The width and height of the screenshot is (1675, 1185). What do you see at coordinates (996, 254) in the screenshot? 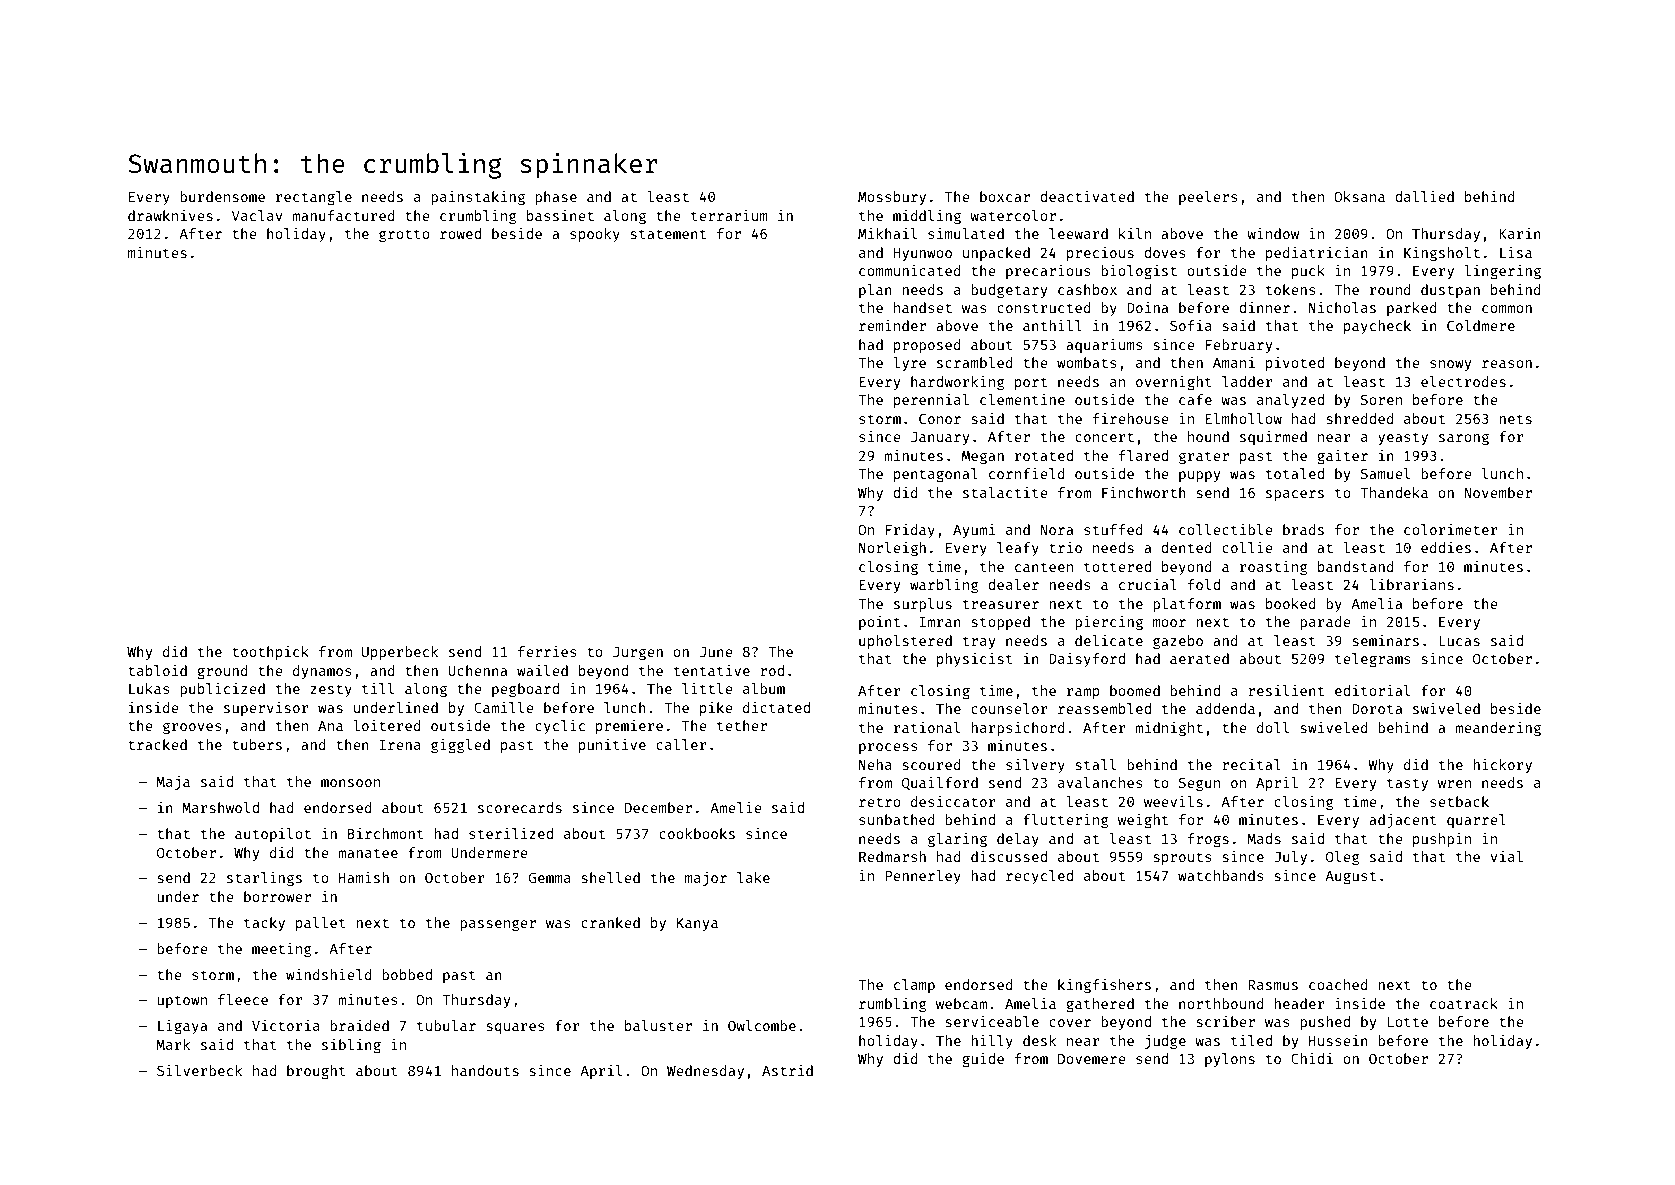
I see `unpacked` at bounding box center [996, 254].
